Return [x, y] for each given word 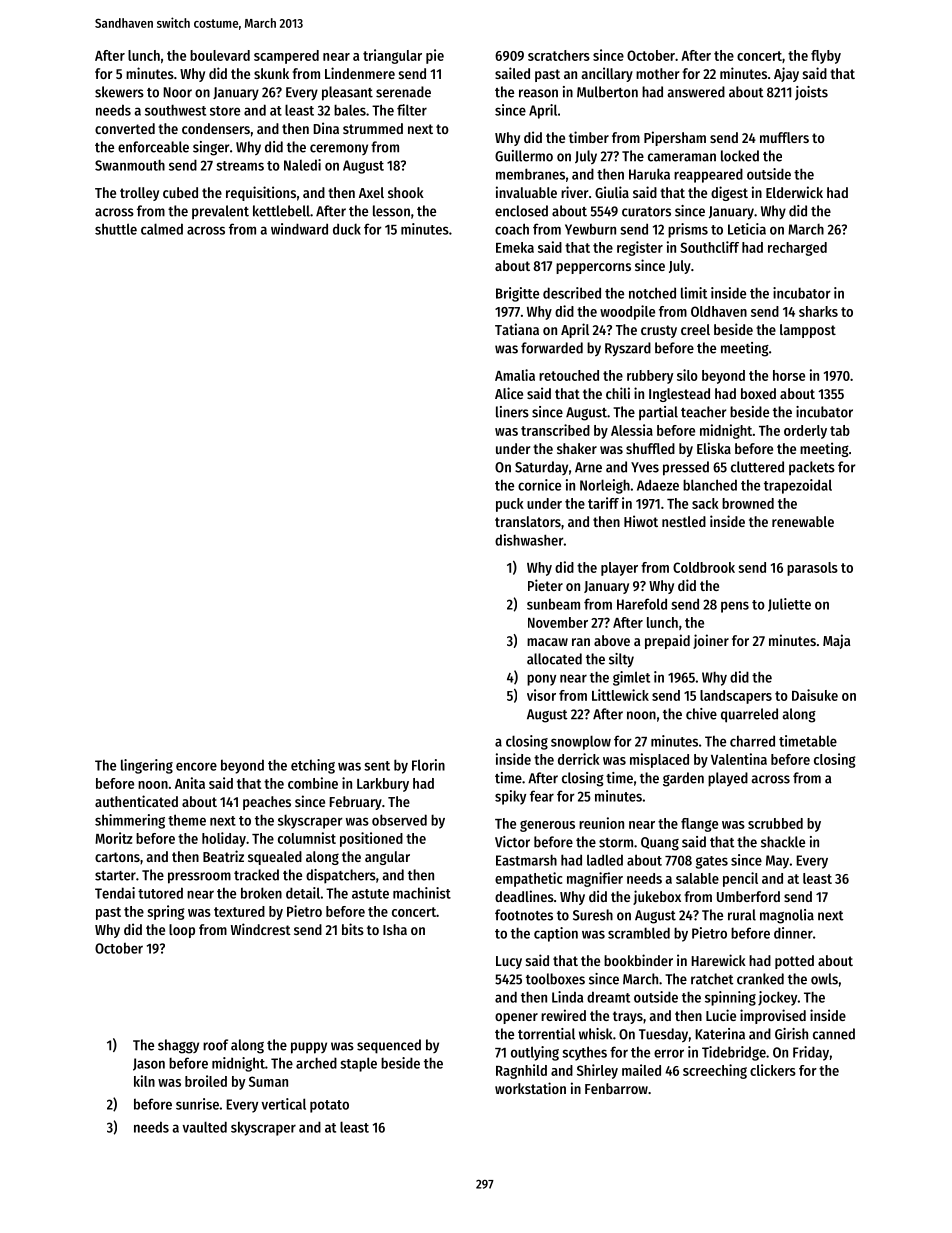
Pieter [545, 585]
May [777, 862]
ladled [605, 860]
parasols [812, 569]
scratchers [559, 55]
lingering [147, 766]
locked [740, 156]
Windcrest [261, 929]
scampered [286, 57]
